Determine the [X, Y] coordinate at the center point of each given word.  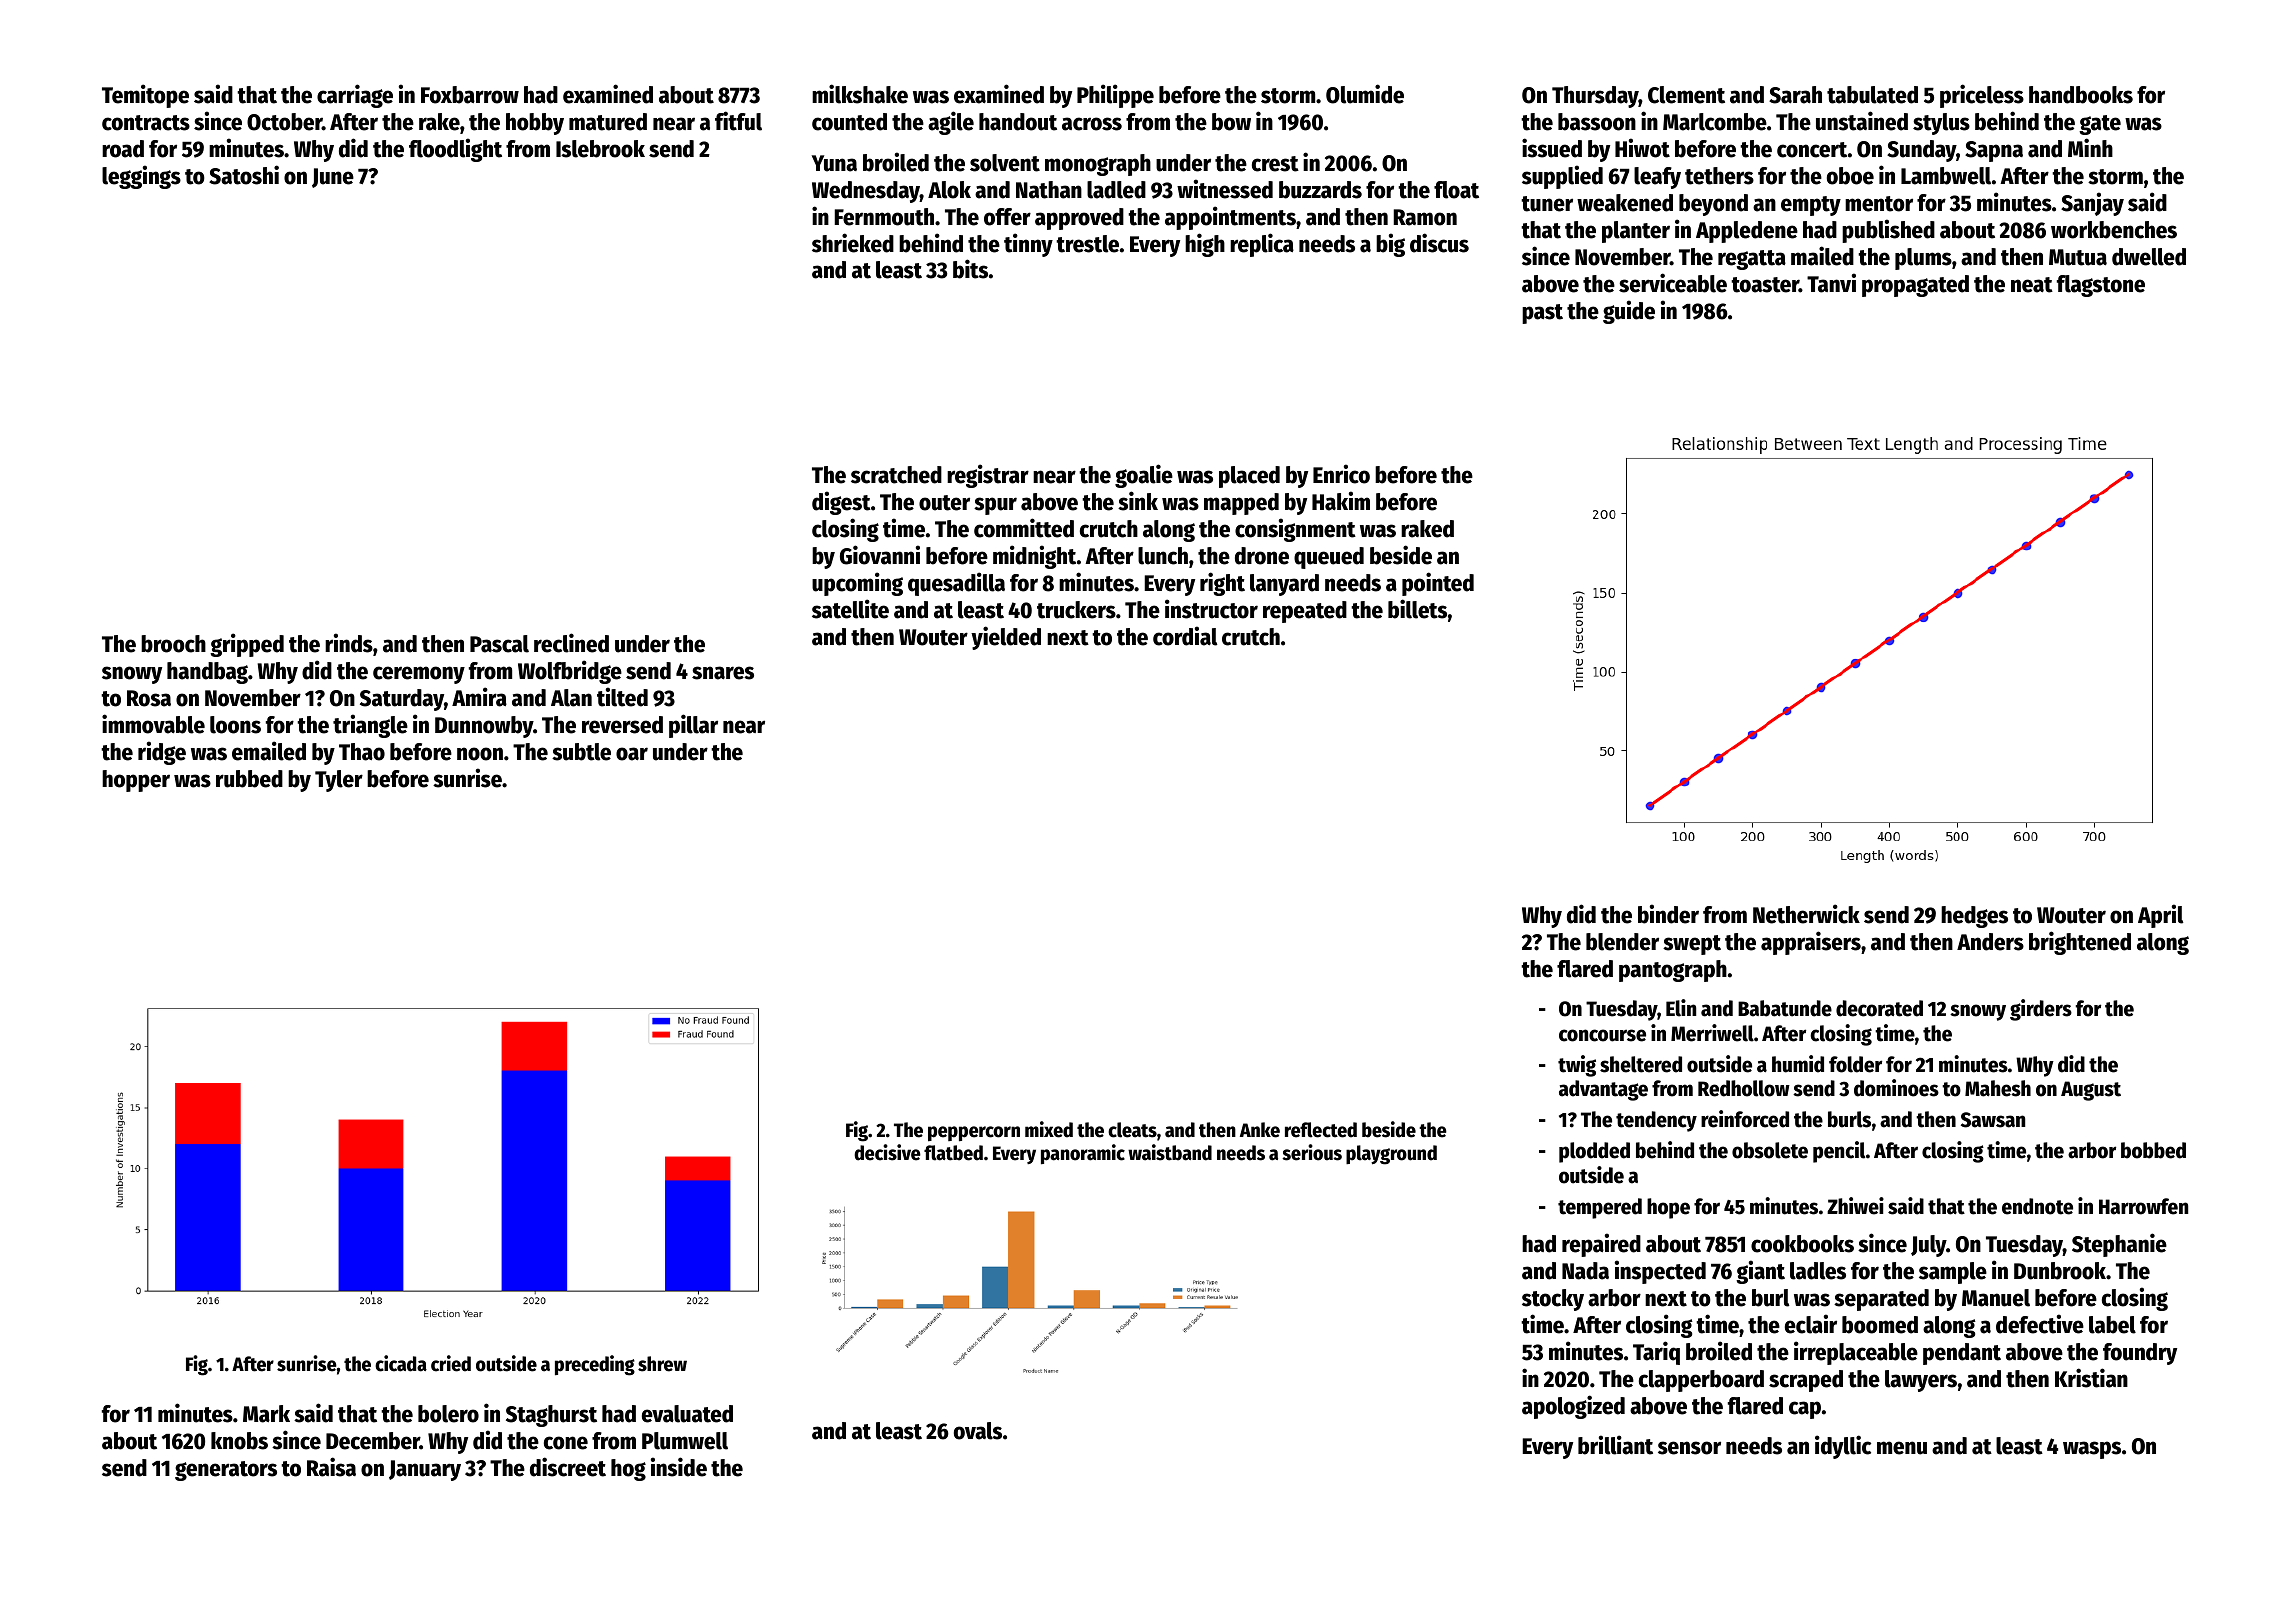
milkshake [860, 94]
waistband [1170, 1152]
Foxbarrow [470, 95]
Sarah [1795, 95]
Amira [479, 697]
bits [970, 269]
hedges [1974, 917]
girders [2041, 1010]
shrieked [853, 243]
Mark [266, 1414]
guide [1629, 312]
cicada [401, 1363]
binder [1668, 914]
